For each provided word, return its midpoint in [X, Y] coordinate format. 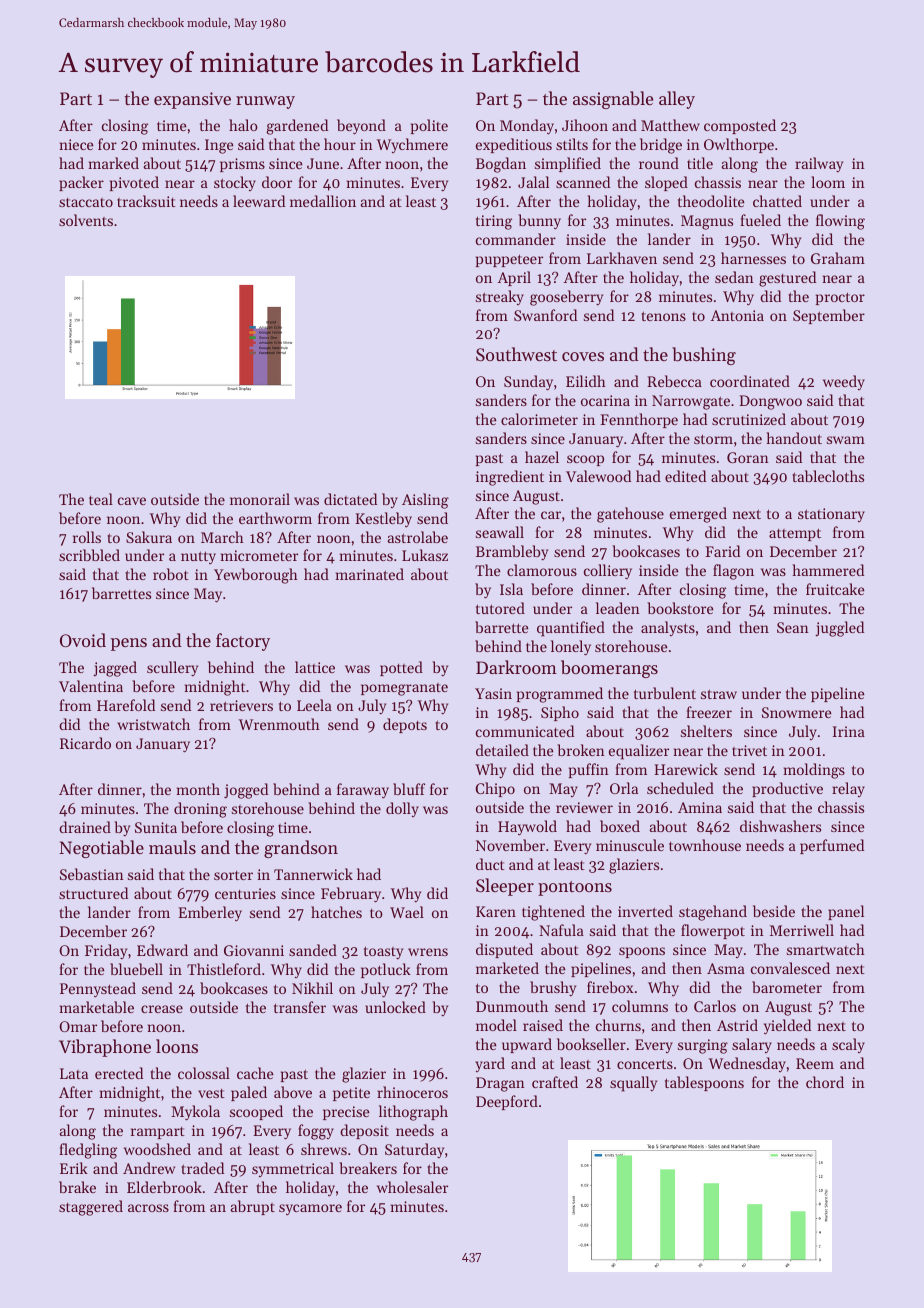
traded [202, 1168]
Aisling [425, 501]
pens [129, 644]
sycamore [310, 1210]
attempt [795, 534]
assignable [613, 100]
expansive [192, 100]
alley [677, 100]
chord [825, 1082]
